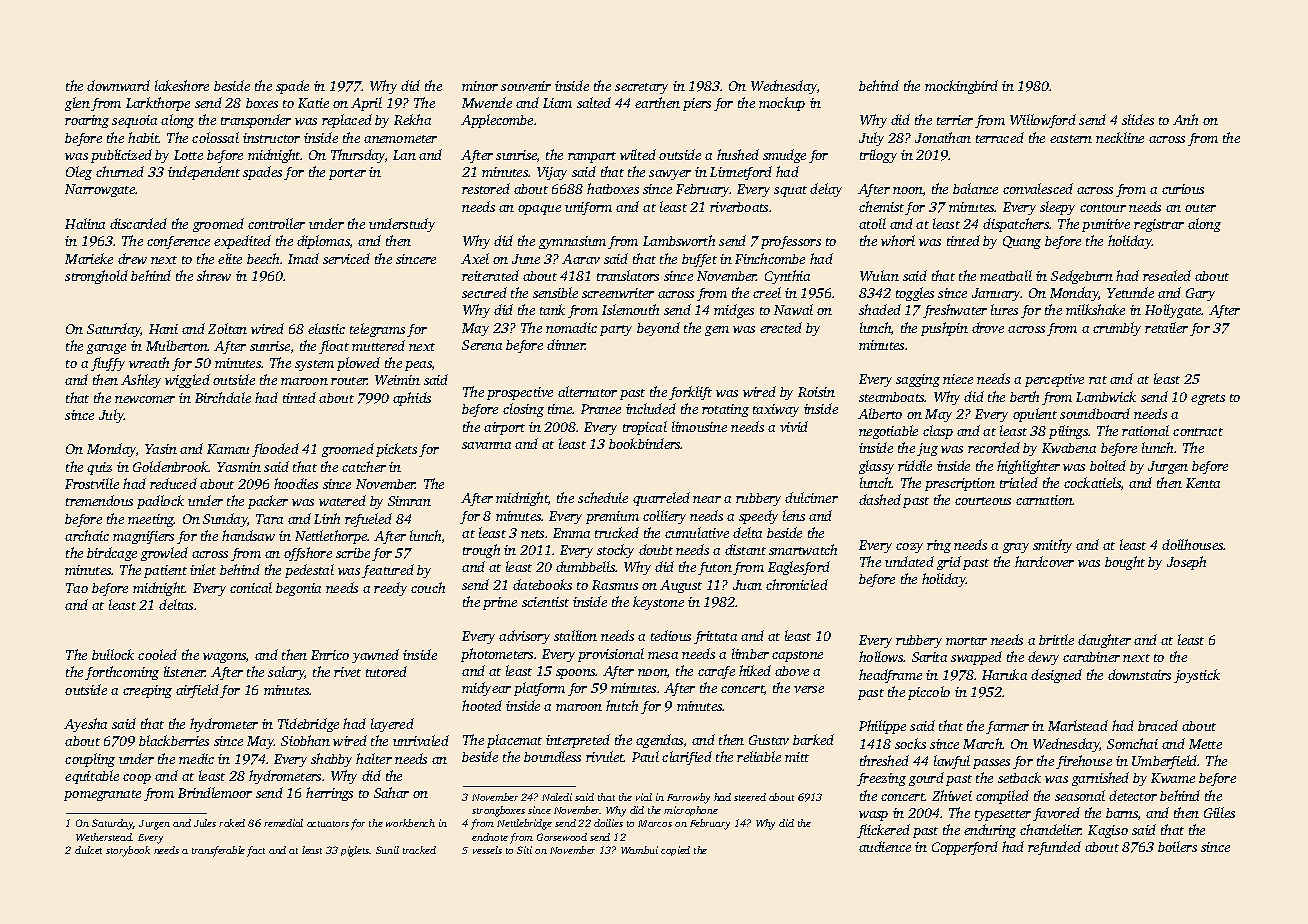 Image resolution: width=1308 pixels, height=924 pixels. I want to click on Tao, so click(77, 588).
